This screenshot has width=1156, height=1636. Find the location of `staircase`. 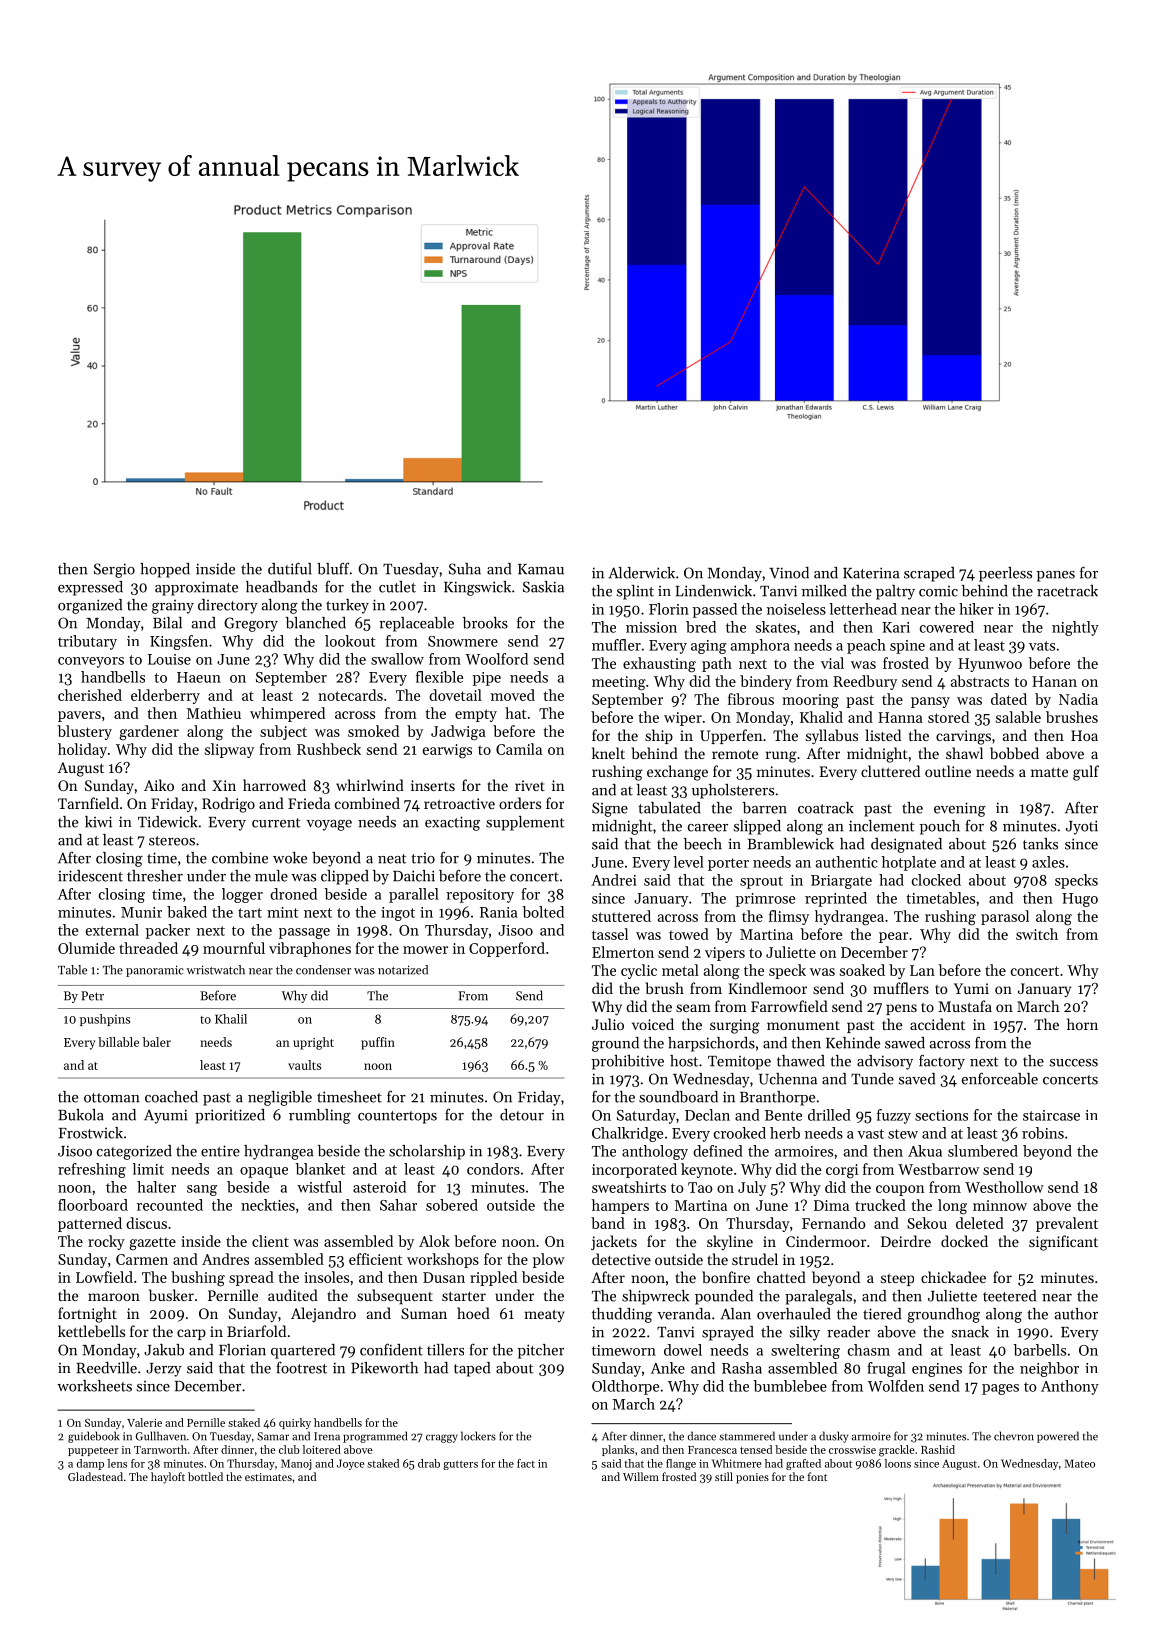

staircase is located at coordinates (1051, 1115).
